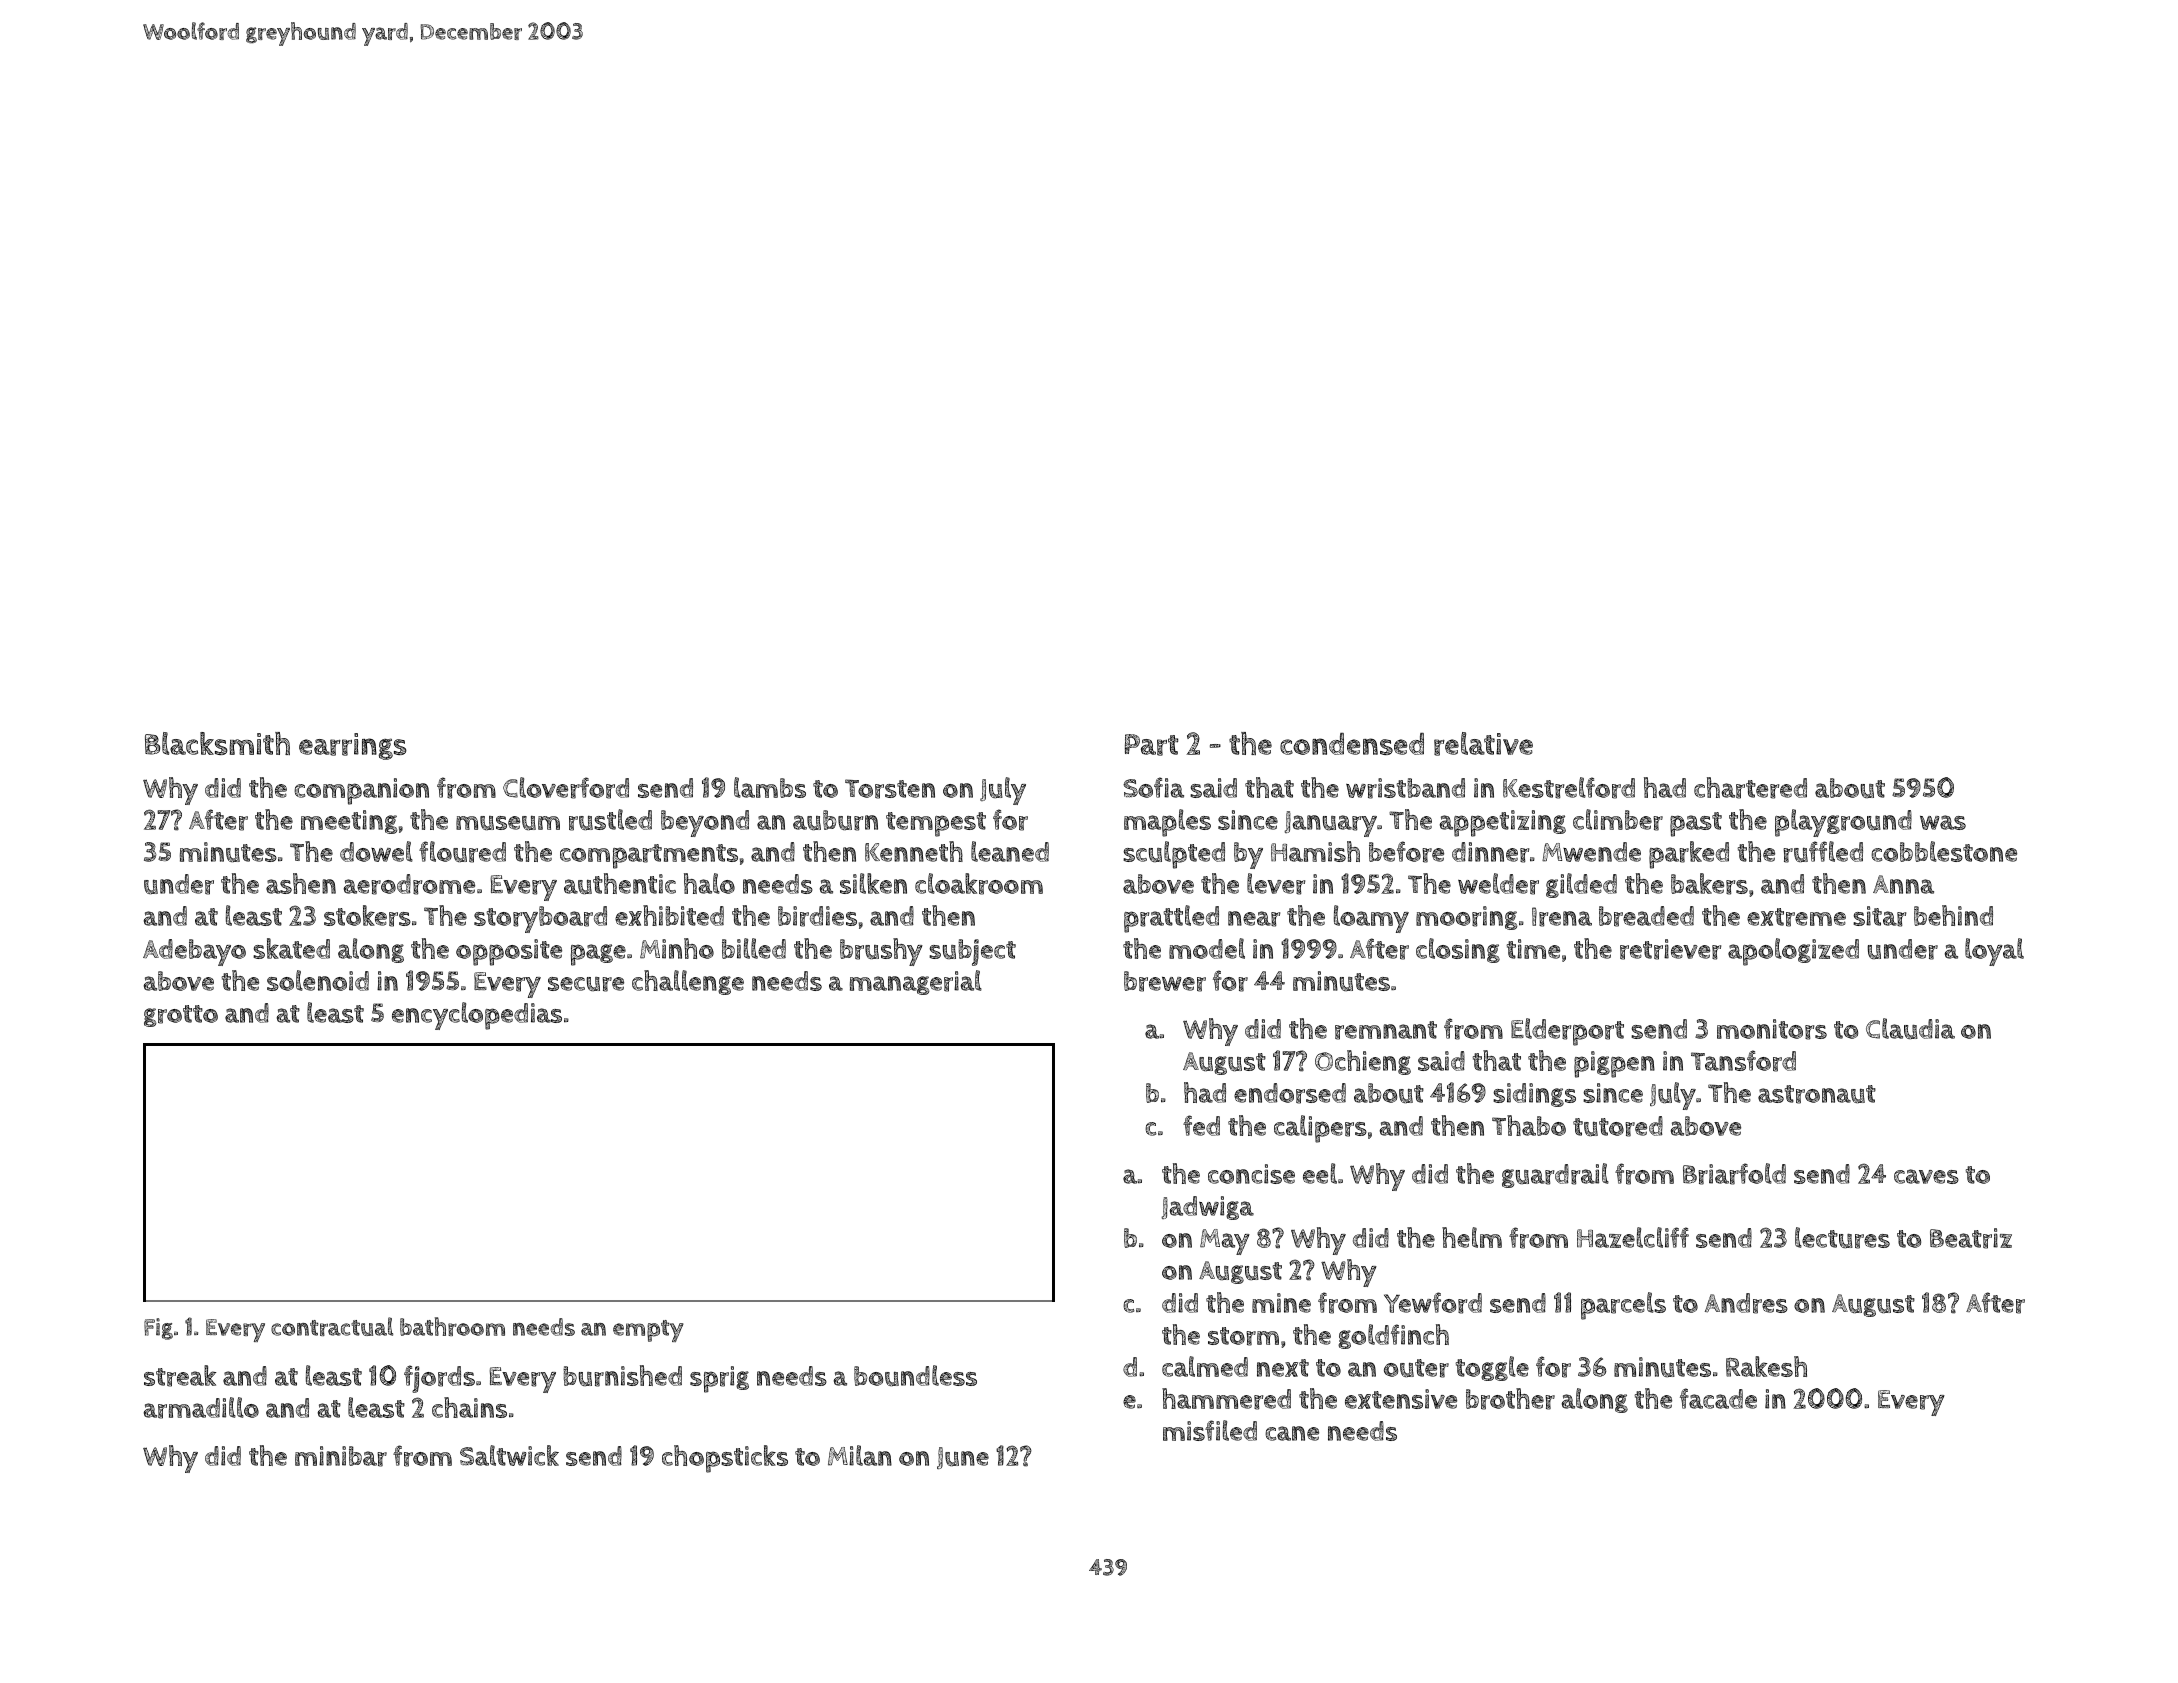 This screenshot has height=1683, width=2178. Describe the element at coordinates (1926, 1176) in the screenshot. I see `caves` at that location.
